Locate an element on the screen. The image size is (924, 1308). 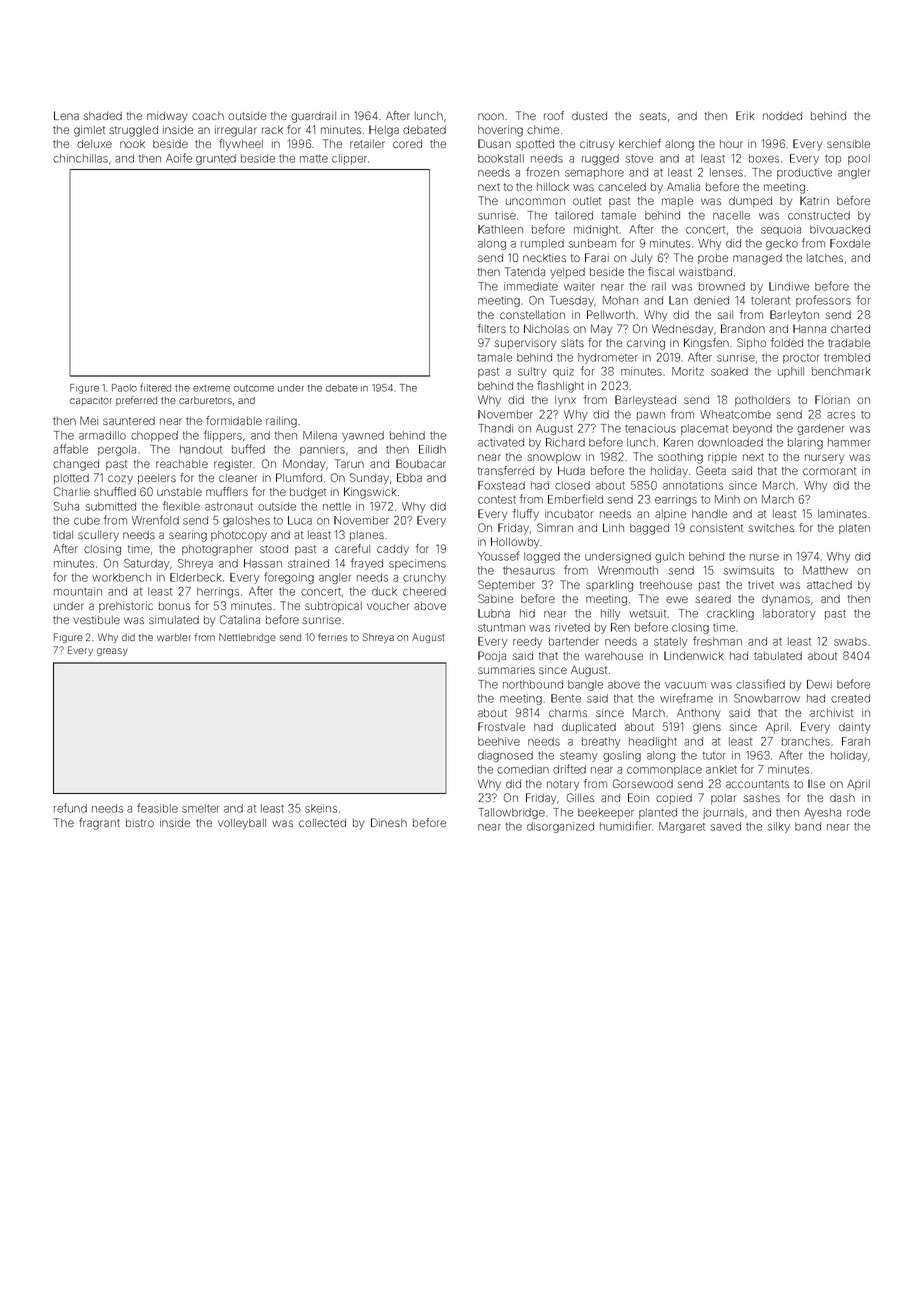
professors is located at coordinates (823, 301).
